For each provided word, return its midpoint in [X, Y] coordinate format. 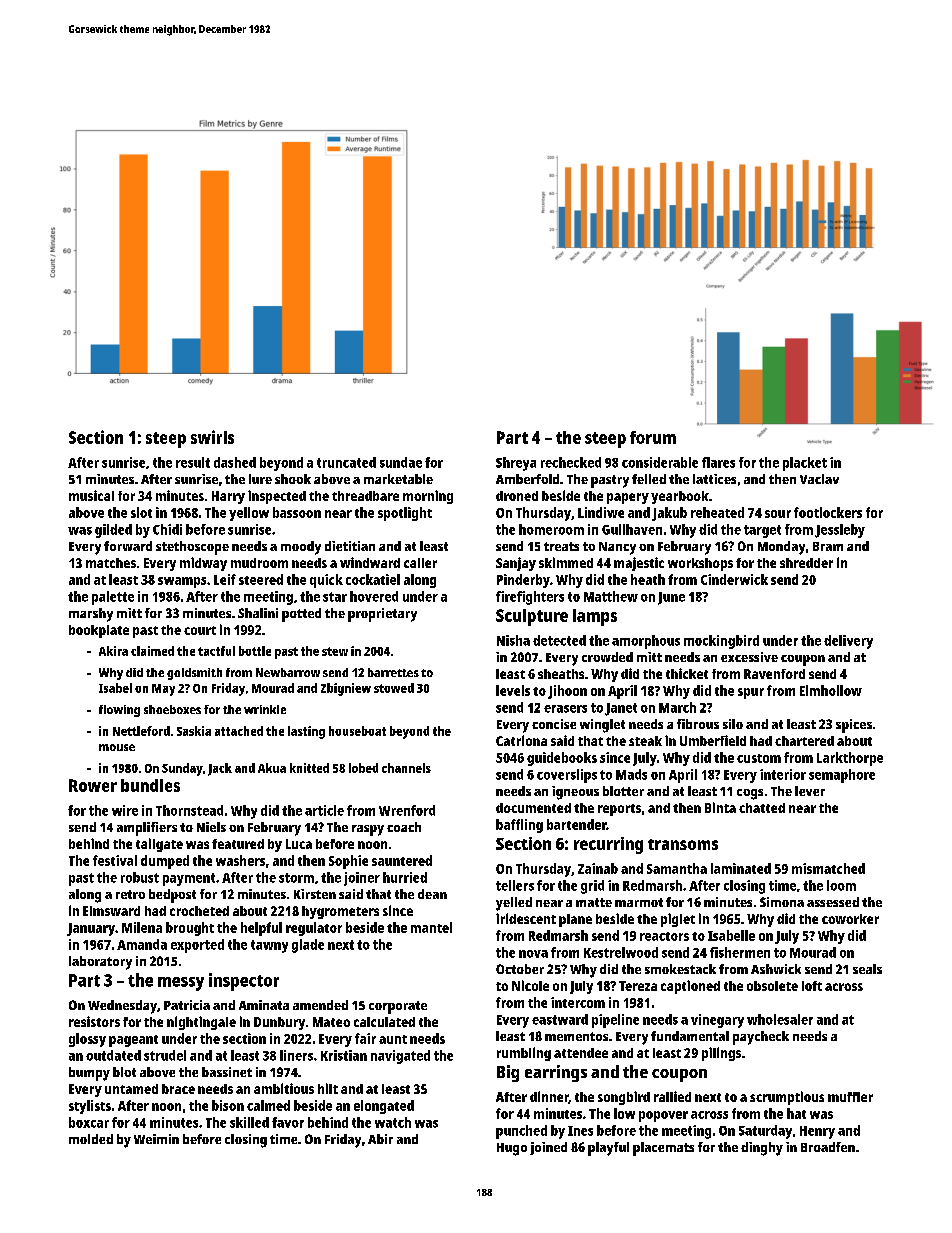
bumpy [89, 1074]
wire [125, 810]
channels [406, 768]
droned [517, 496]
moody [301, 548]
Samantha [677, 868]
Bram [828, 546]
